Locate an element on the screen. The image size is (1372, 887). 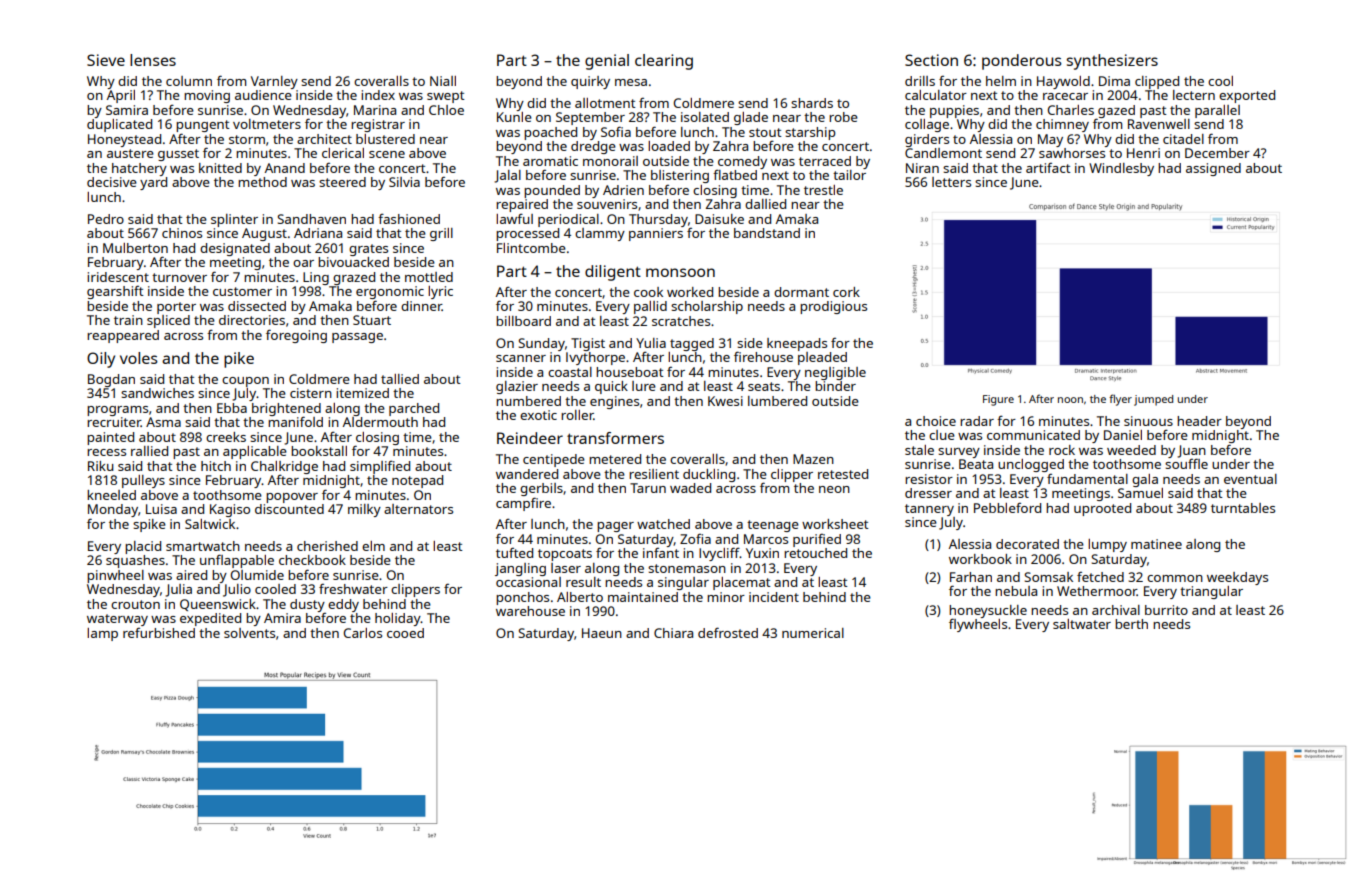
crouton is located at coordinates (135, 604).
